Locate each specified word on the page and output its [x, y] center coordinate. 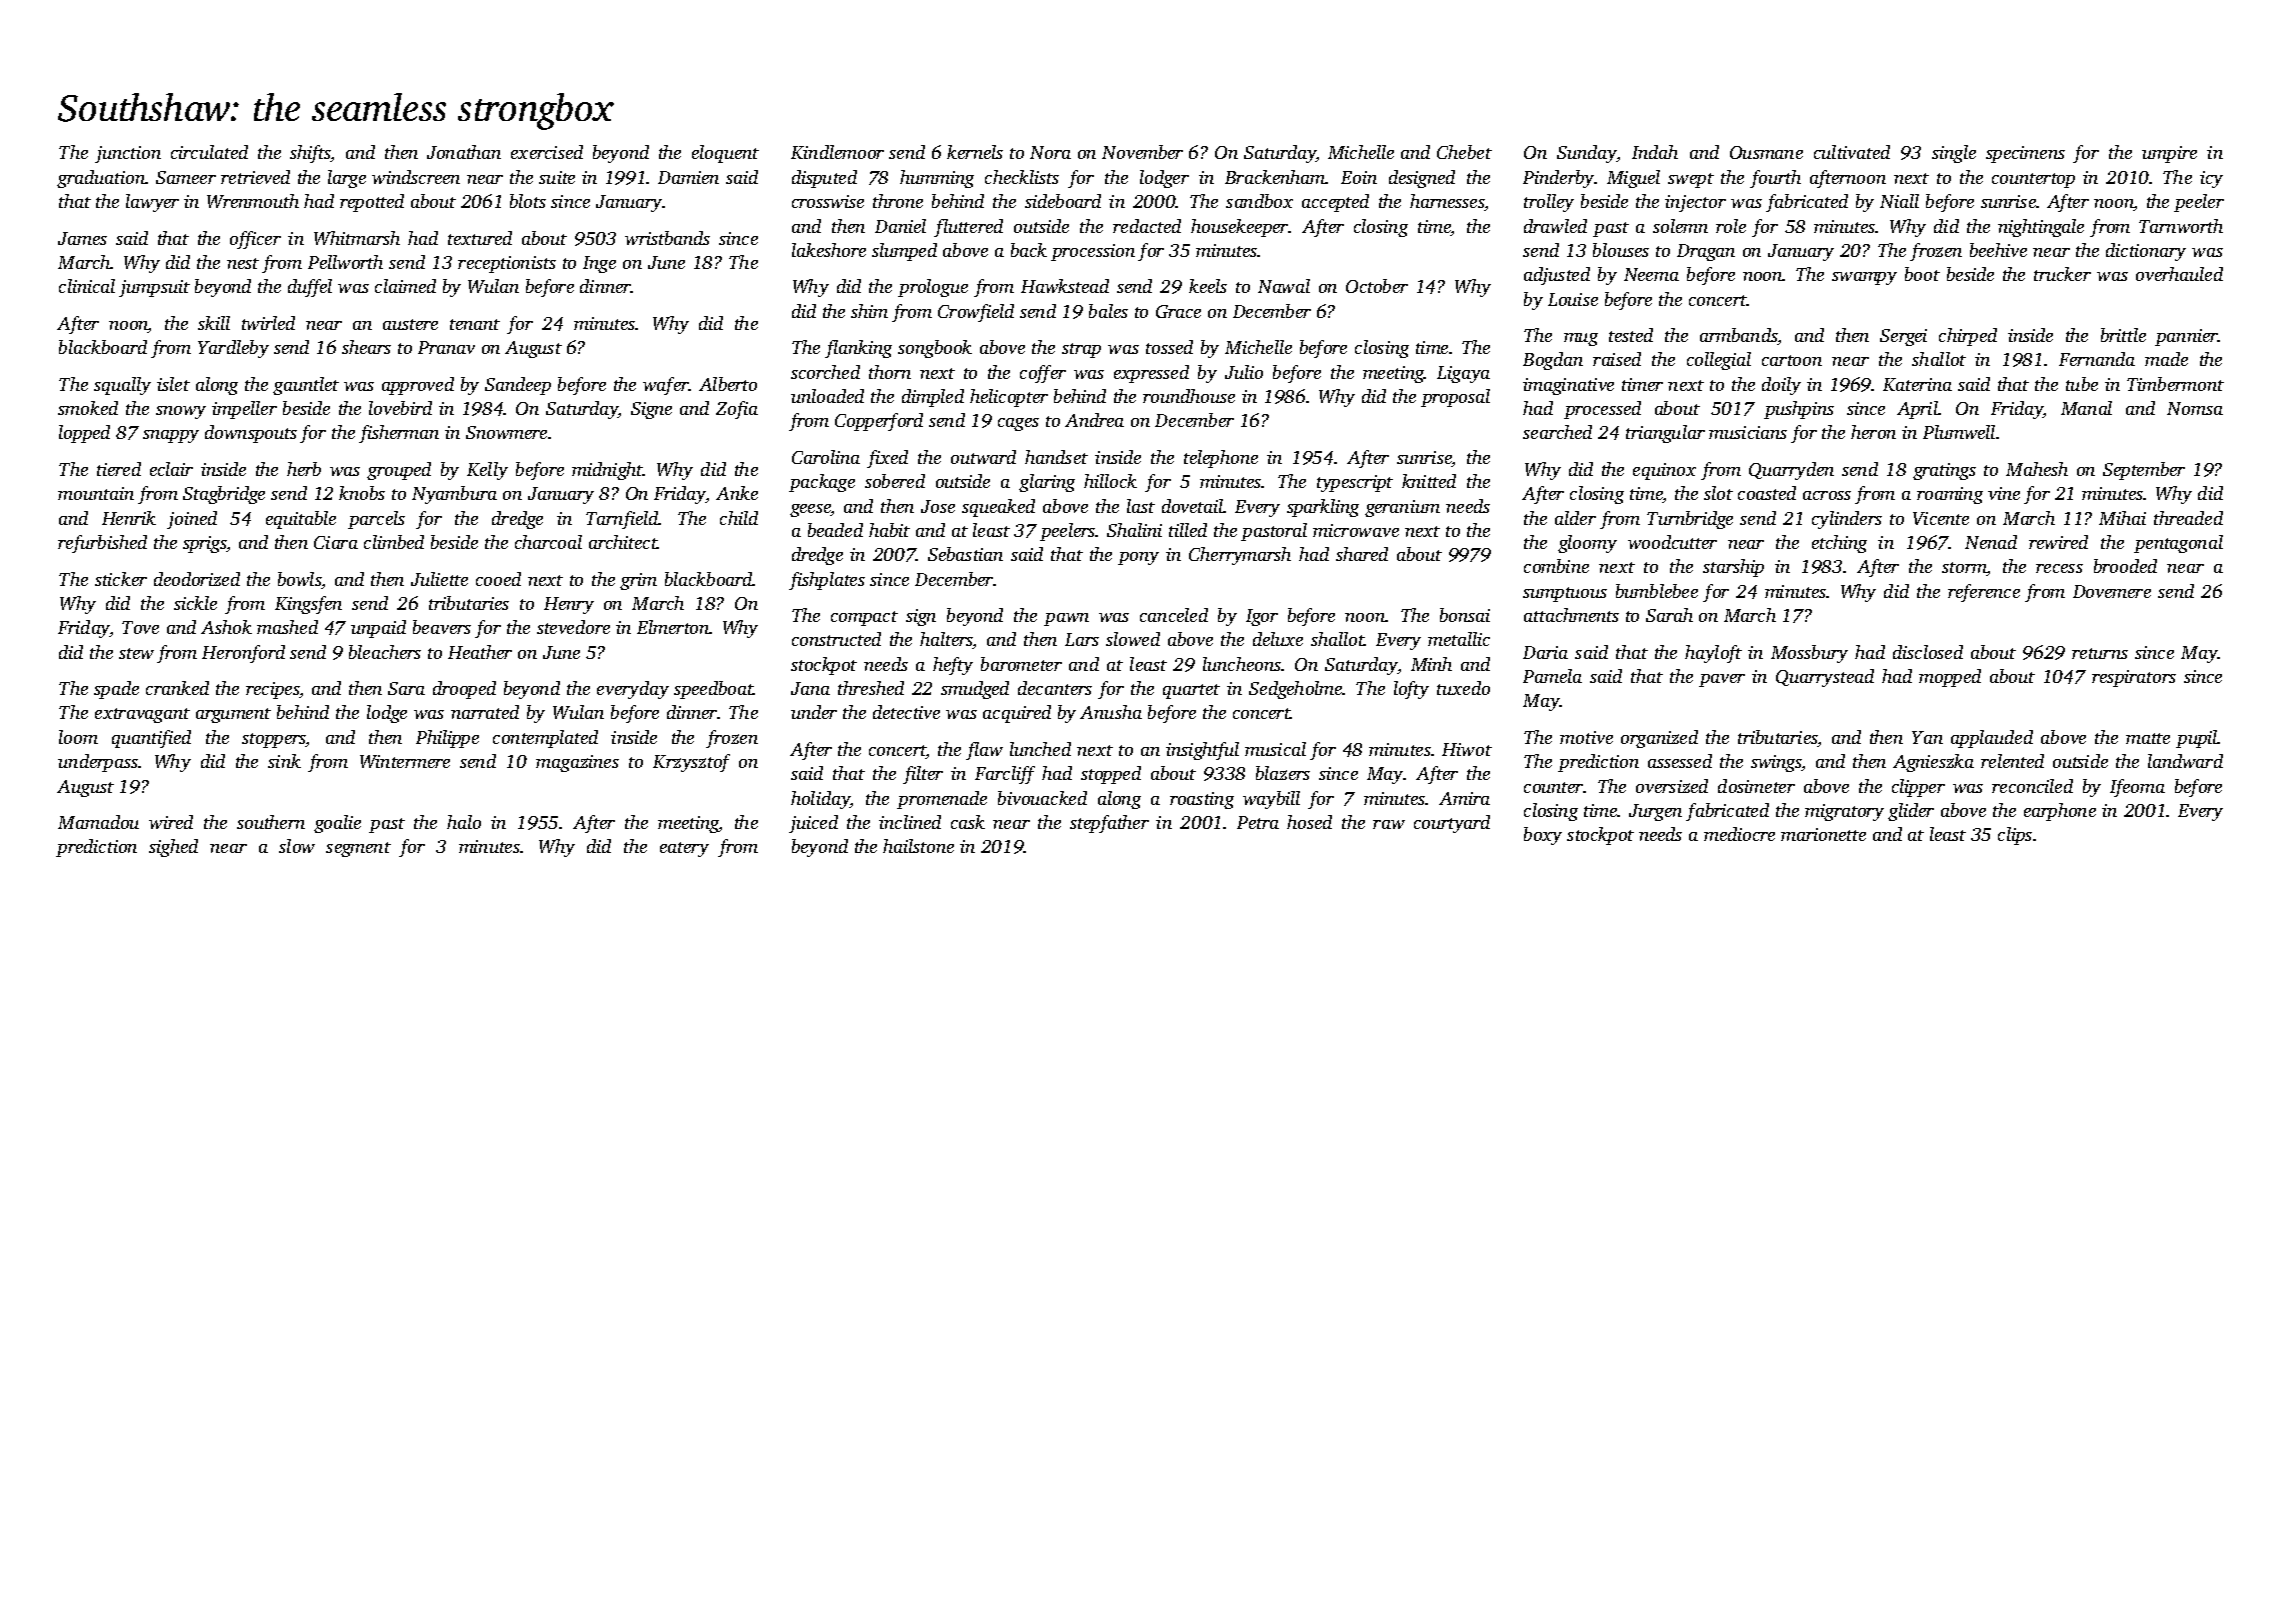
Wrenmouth [253, 201]
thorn [890, 372]
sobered [895, 481]
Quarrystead [1825, 678]
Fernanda [2097, 359]
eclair [171, 469]
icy [2211, 179]
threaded [2188, 518]
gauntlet [306, 386]
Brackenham [1275, 177]
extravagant [142, 715]
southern [271, 822]
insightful [1202, 751]
